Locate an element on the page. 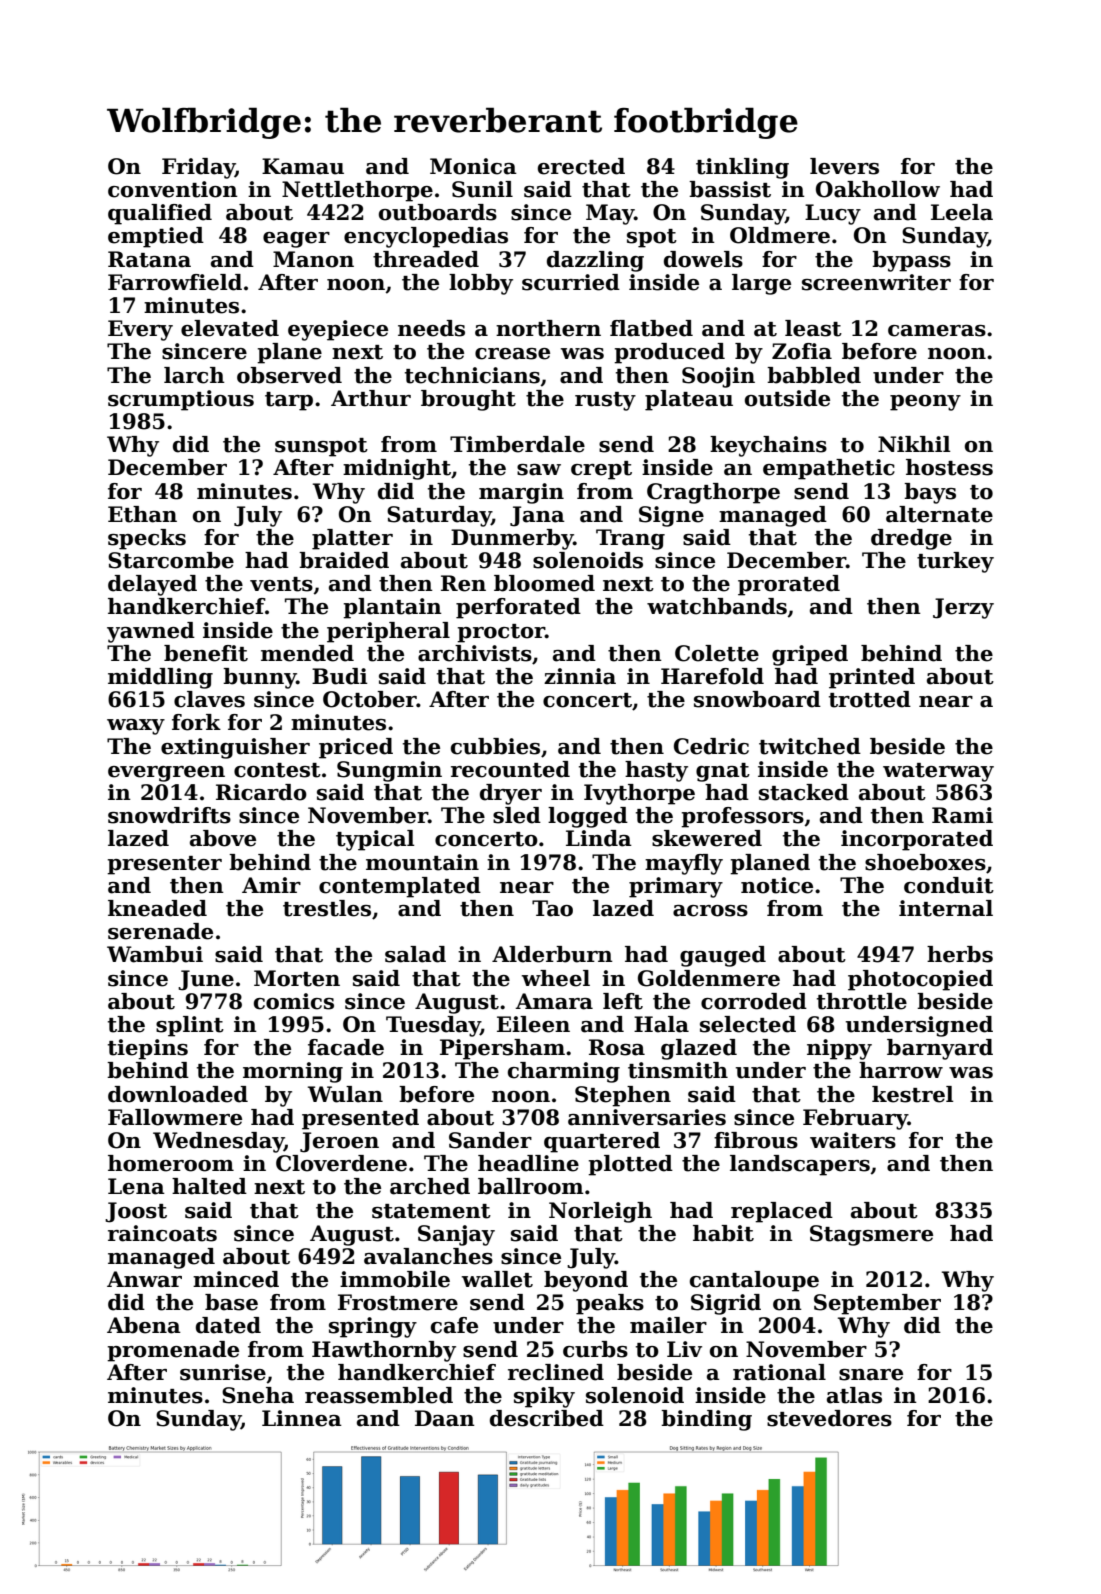 Image resolution: width=1101 pixels, height=1594 pixels. Colette is located at coordinates (717, 653).
